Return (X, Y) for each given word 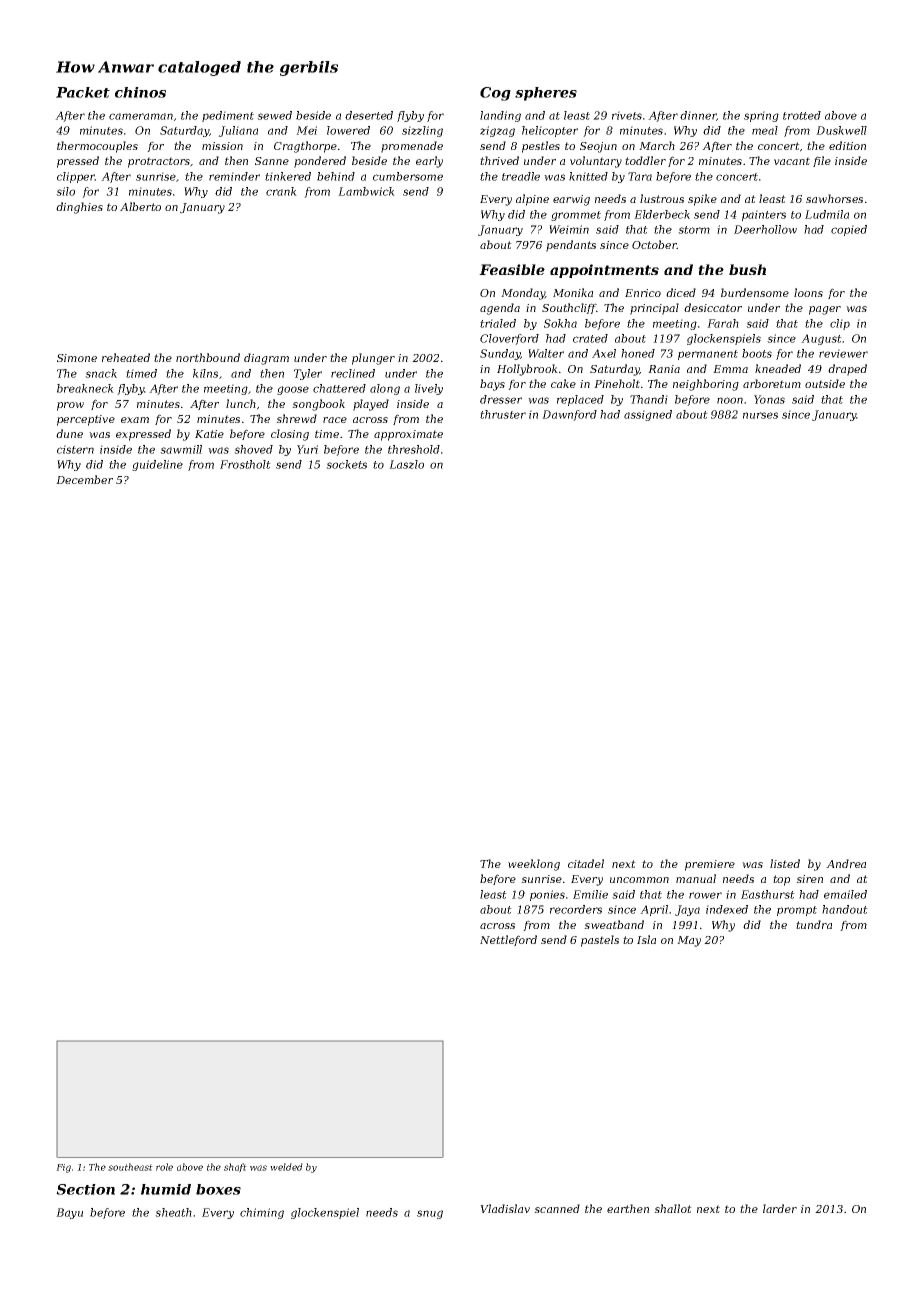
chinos (140, 92)
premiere (710, 865)
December (84, 479)
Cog (495, 94)
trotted (802, 115)
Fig (63, 1168)
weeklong (534, 865)
